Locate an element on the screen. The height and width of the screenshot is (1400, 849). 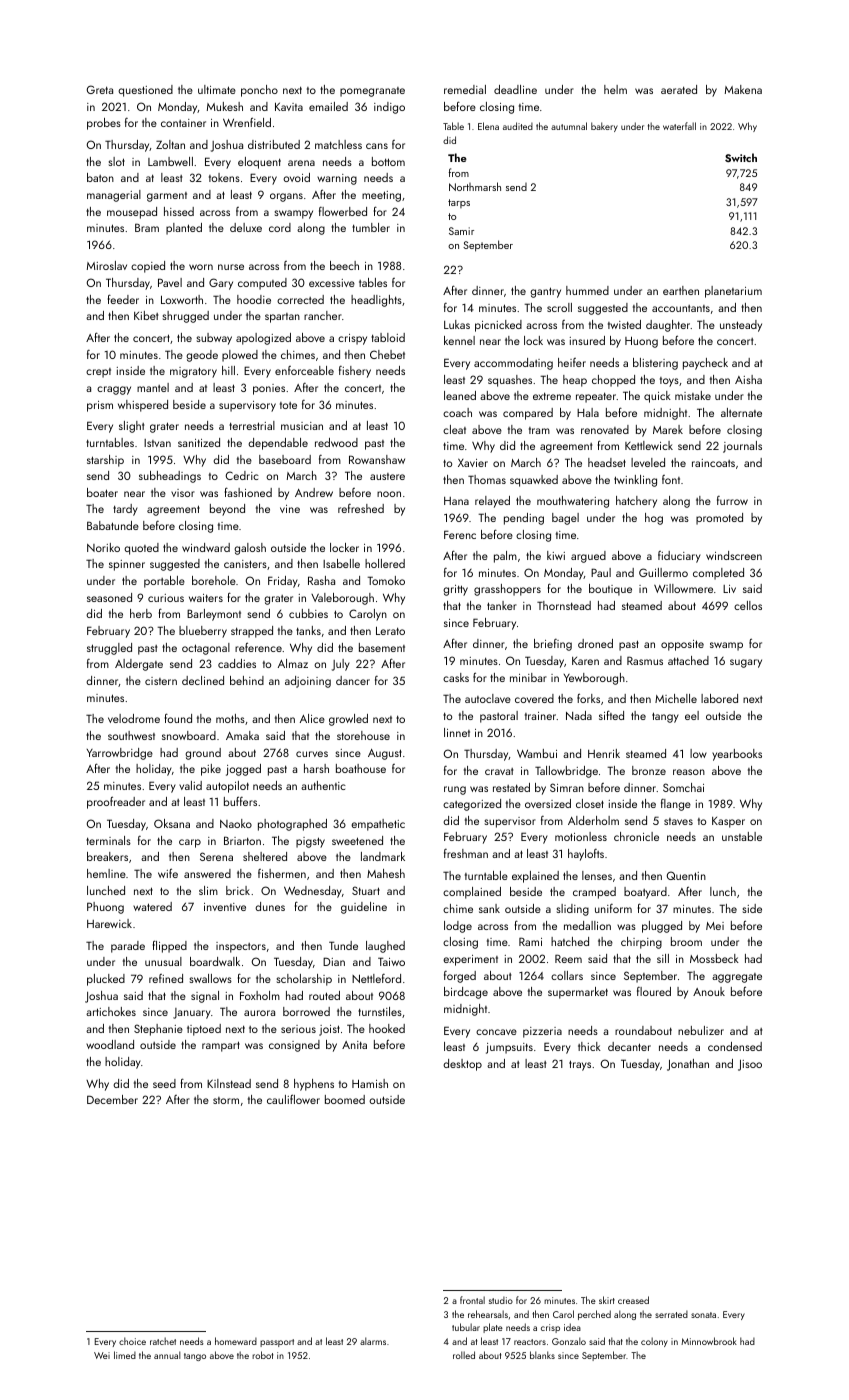
linnet is located at coordinates (457, 732).
